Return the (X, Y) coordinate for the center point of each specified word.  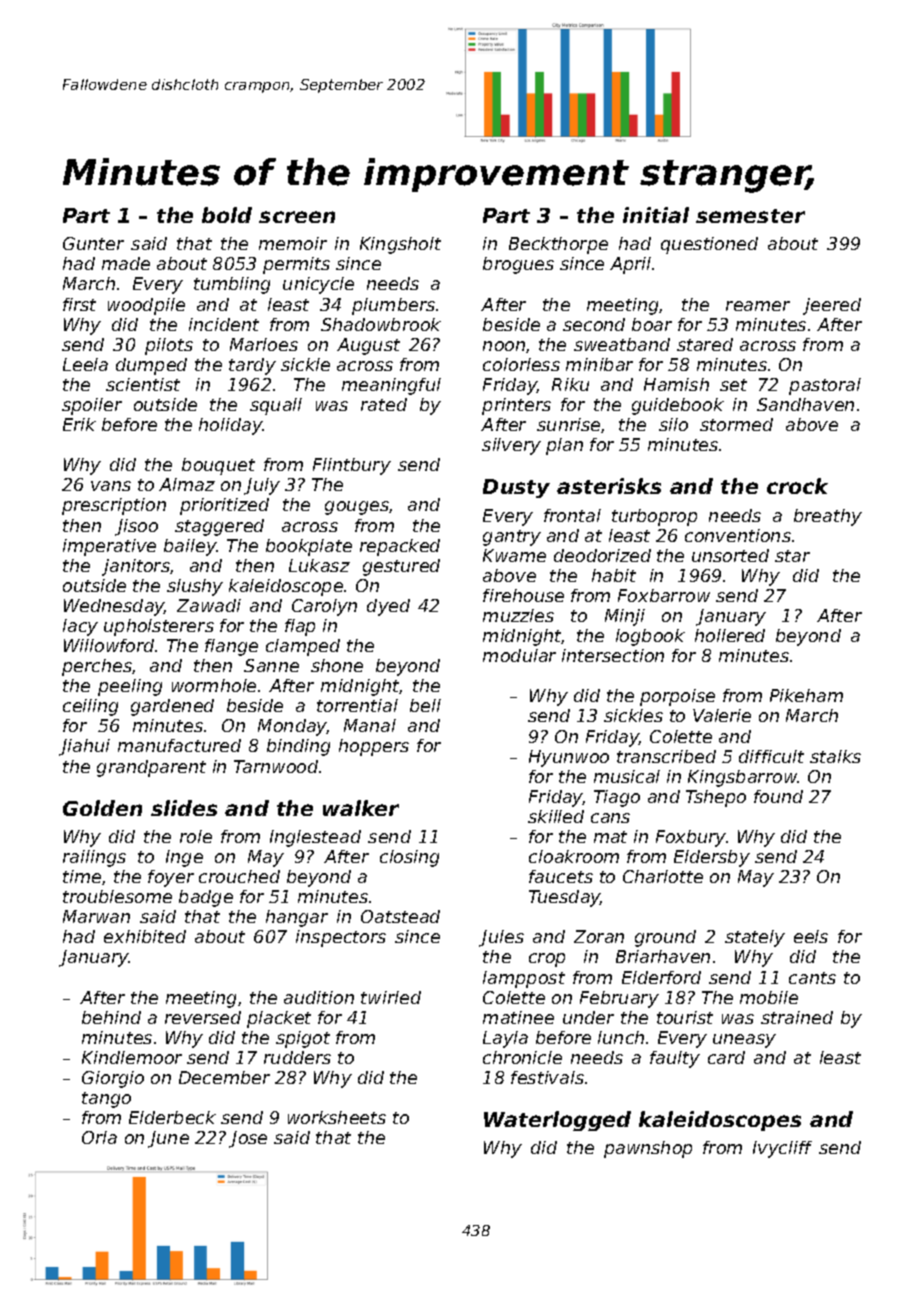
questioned (709, 245)
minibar (599, 364)
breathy (828, 517)
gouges (357, 508)
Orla (99, 1137)
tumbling (232, 285)
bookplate (309, 547)
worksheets (337, 1117)
